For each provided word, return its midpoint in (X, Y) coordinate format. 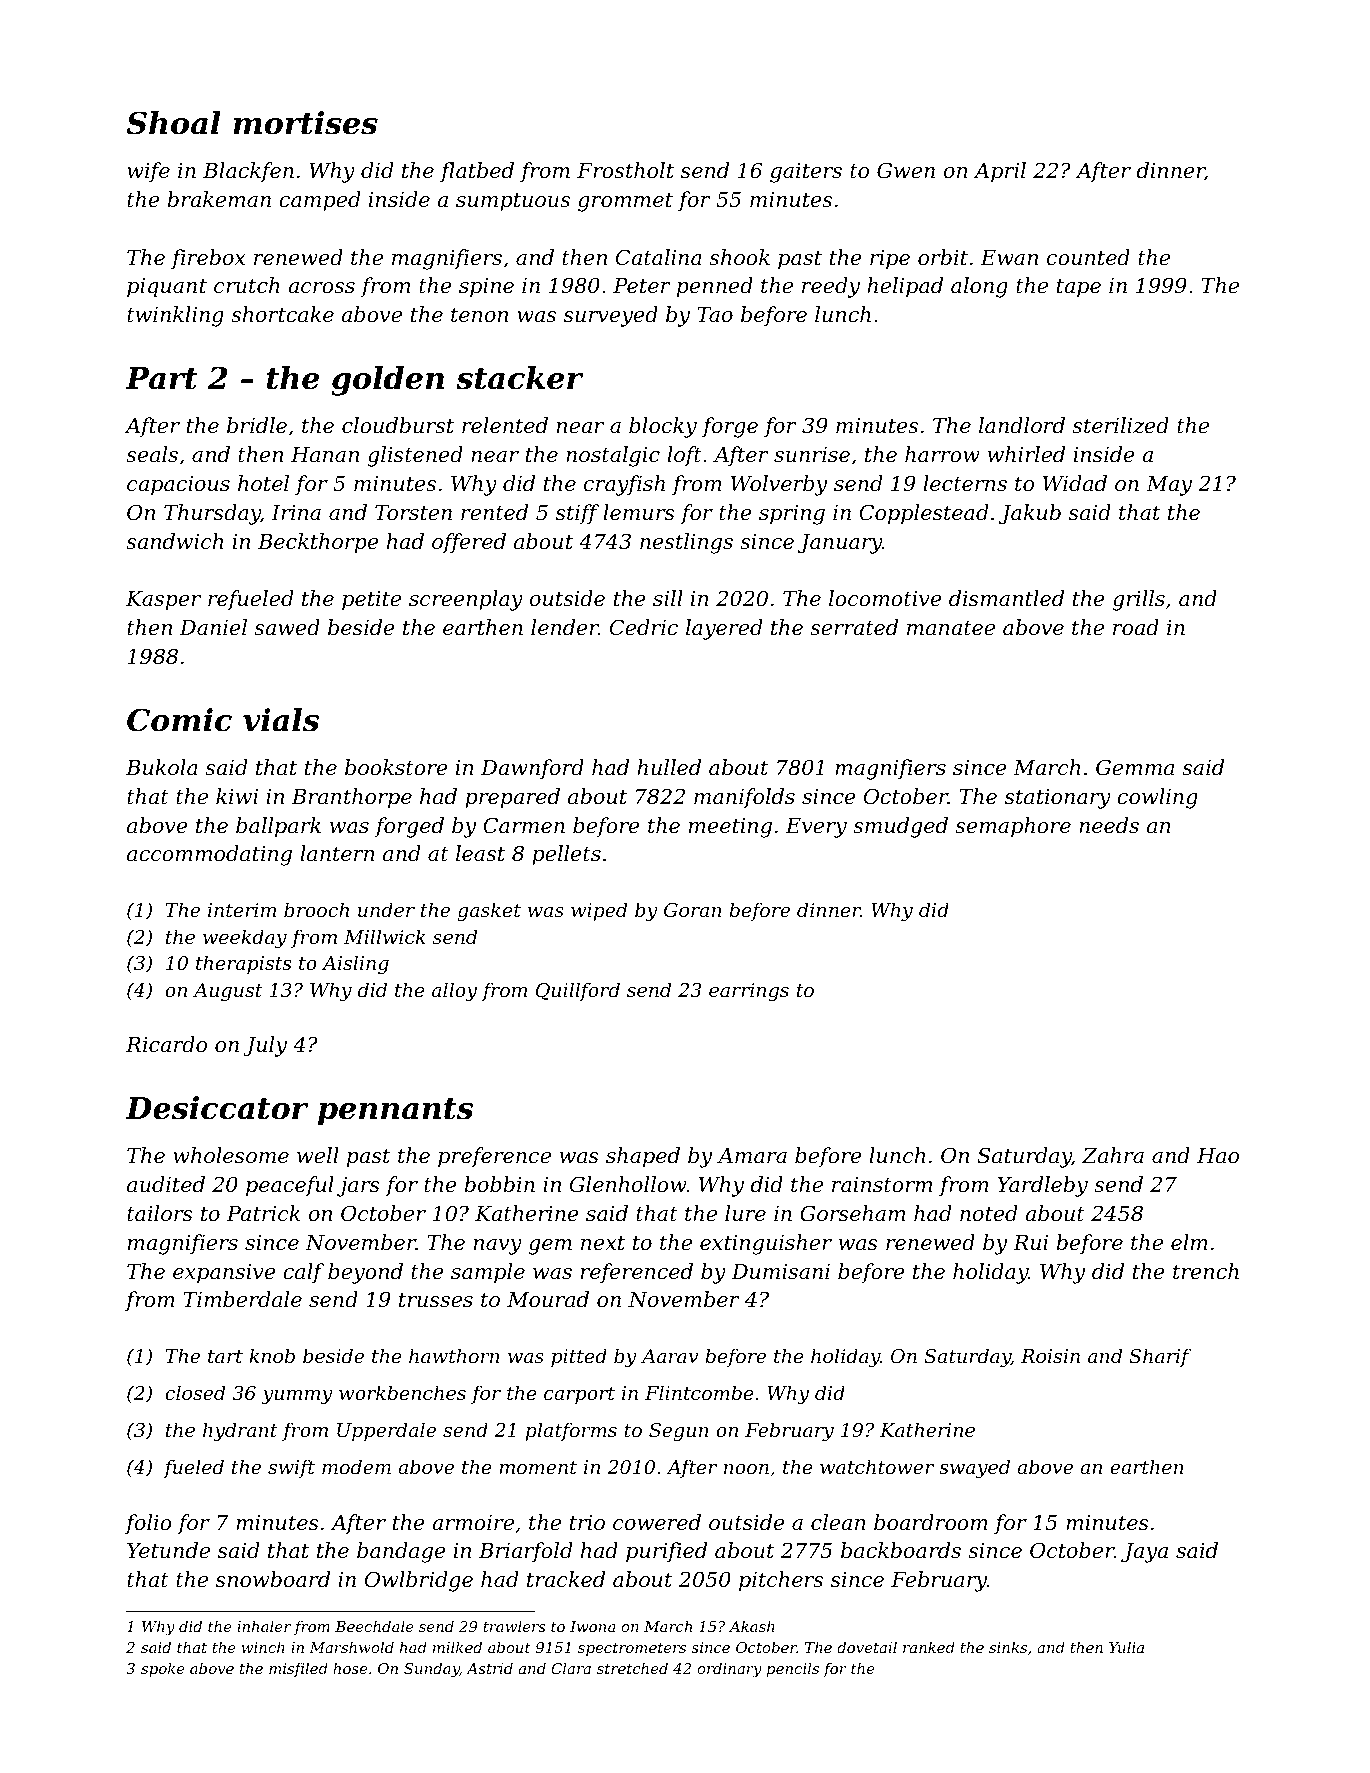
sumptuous (513, 202)
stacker (519, 378)
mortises (305, 123)
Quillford (578, 991)
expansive (224, 1274)
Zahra (1113, 1155)
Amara (752, 1156)
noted (989, 1213)
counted (1088, 257)
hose (350, 1668)
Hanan (325, 455)
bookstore (396, 767)
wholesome (231, 1155)
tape (1079, 288)
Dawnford (532, 769)
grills (1139, 600)
